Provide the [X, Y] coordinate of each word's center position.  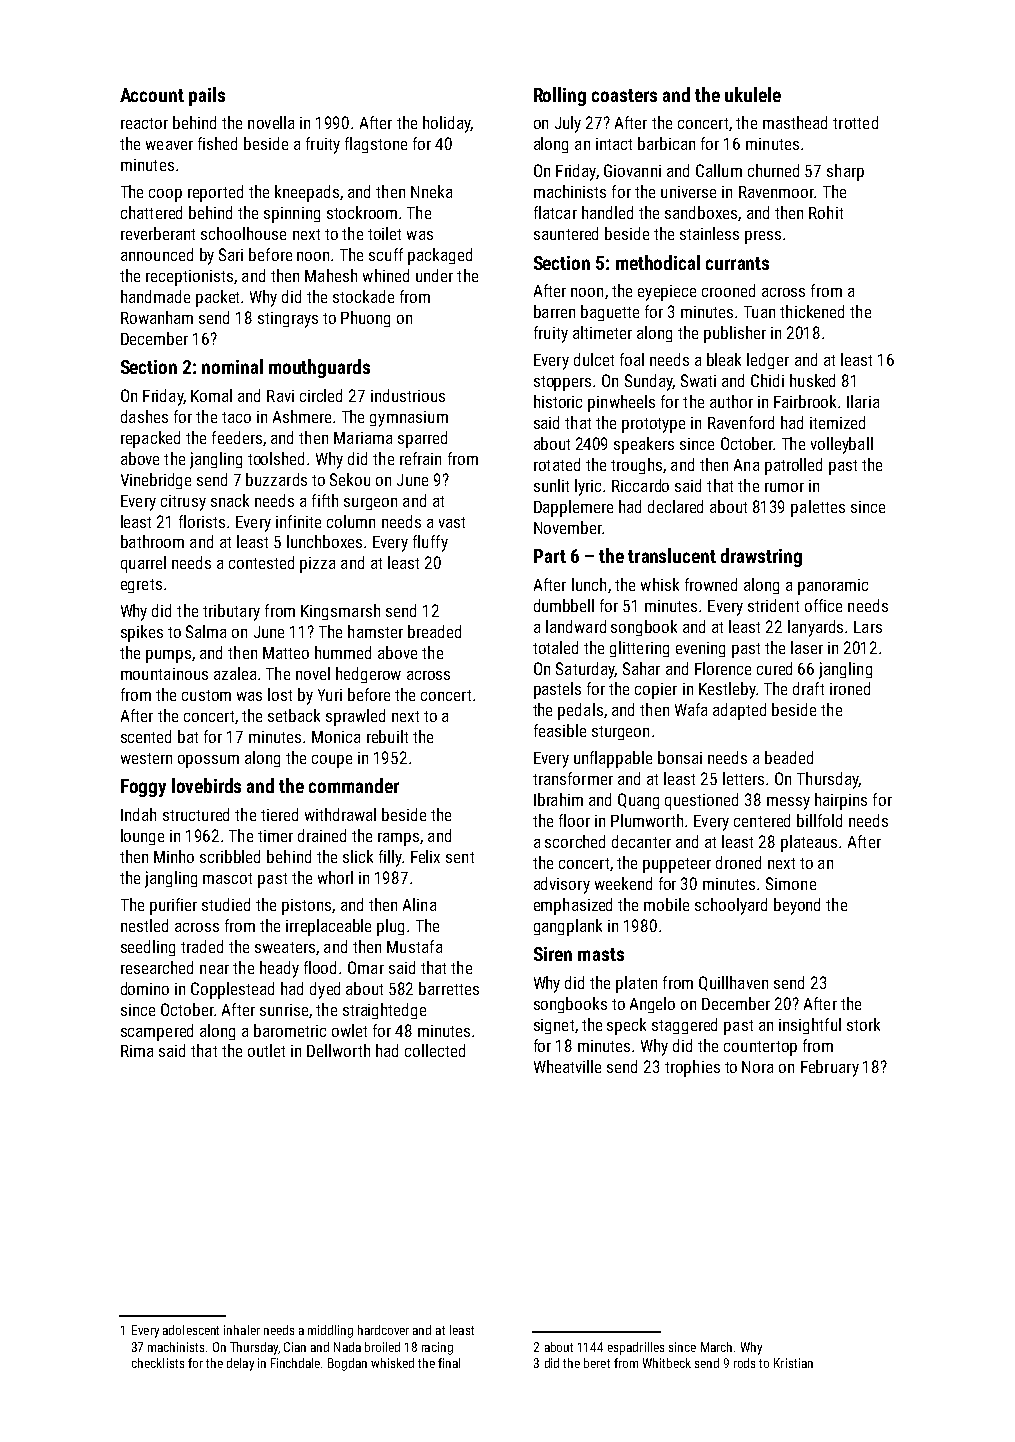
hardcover [383, 1330]
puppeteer [677, 865]
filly [390, 858]
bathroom [152, 541]
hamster [375, 631]
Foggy [143, 788]
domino [145, 988]
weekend [623, 883]
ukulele [753, 94]
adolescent [191, 1330]
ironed [850, 688]
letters [743, 778]
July [568, 124]
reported [215, 193]
